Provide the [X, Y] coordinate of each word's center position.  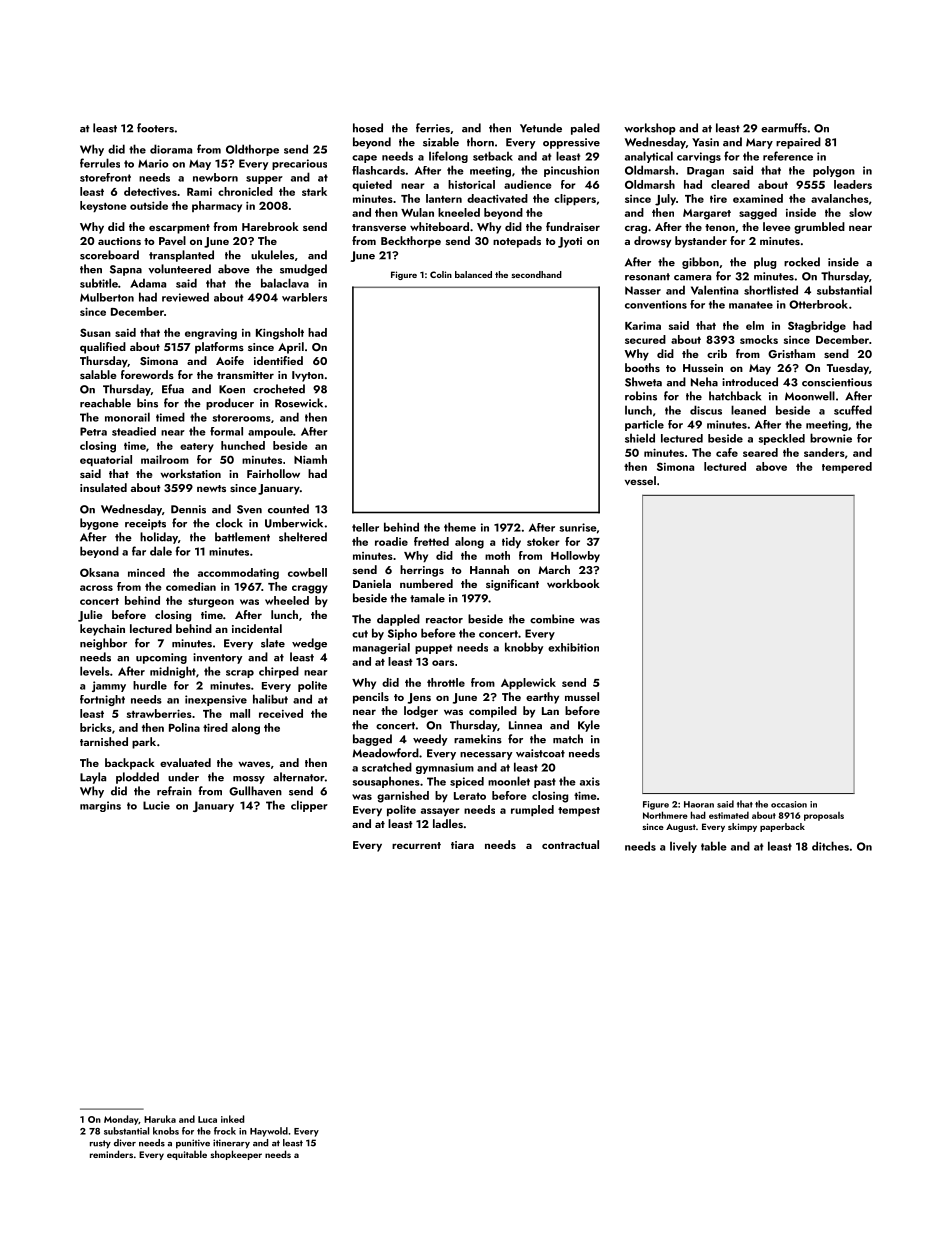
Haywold [269, 1132]
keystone [103, 206]
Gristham [791, 353]
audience [528, 184]
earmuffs [784, 128]
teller [365, 527]
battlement [242, 537]
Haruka [160, 1119]
